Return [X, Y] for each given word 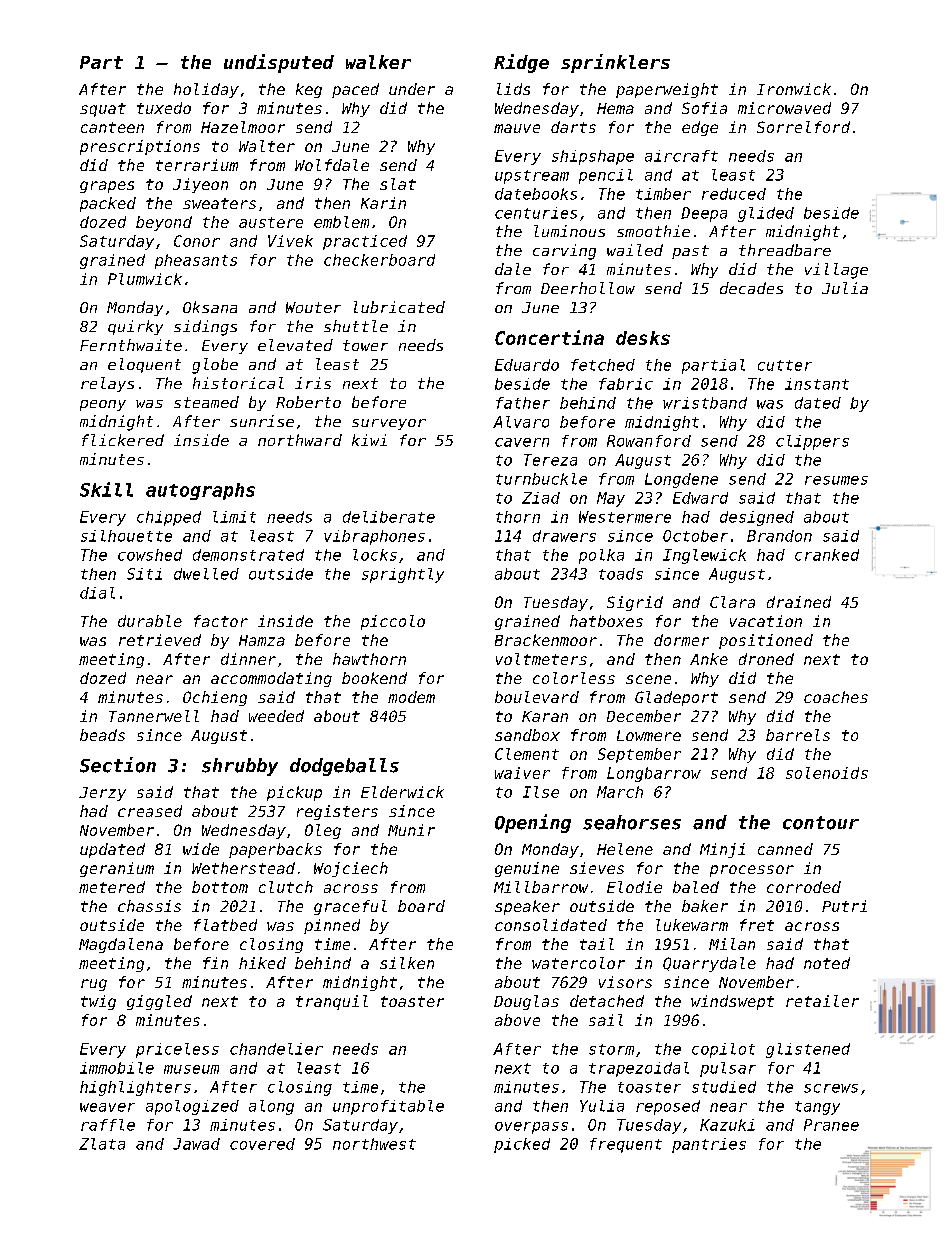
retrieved [160, 640]
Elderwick [402, 792]
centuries [536, 213]
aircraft [681, 156]
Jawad [196, 1144]
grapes [107, 187]
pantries [709, 1145]
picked [522, 1145]
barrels [798, 735]
